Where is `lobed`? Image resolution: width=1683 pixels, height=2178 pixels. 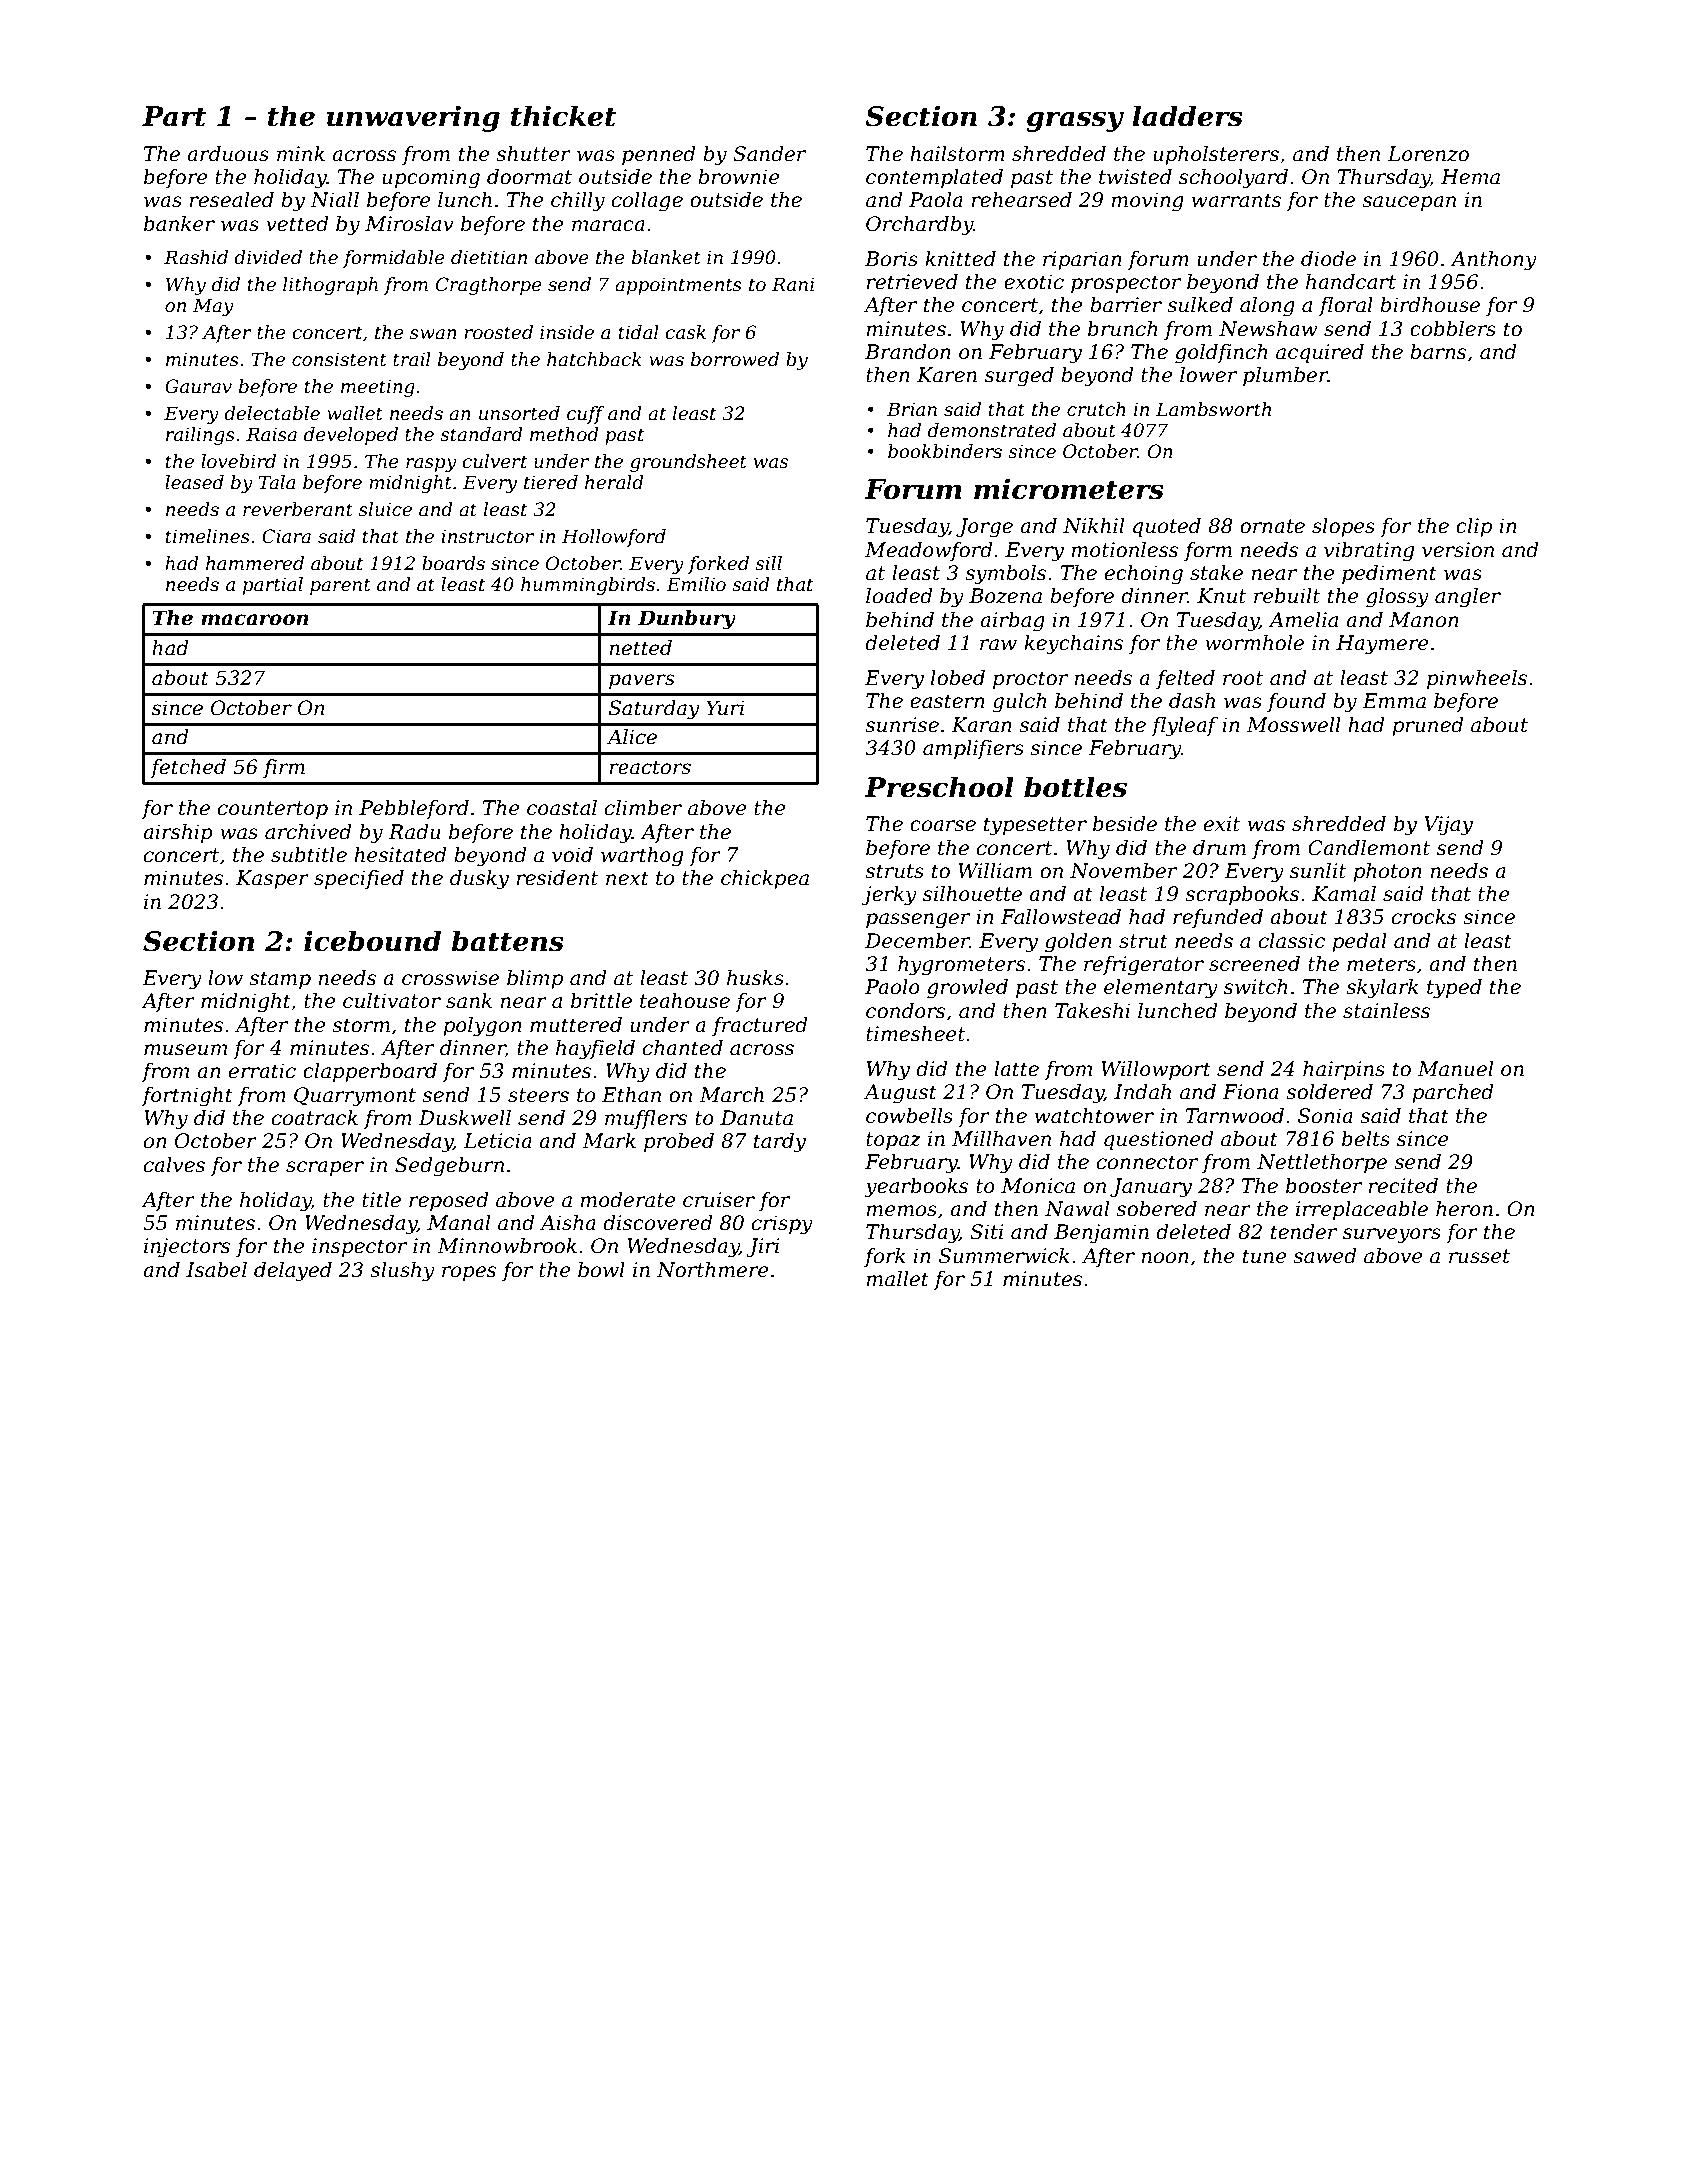 lobed is located at coordinates (958, 678).
